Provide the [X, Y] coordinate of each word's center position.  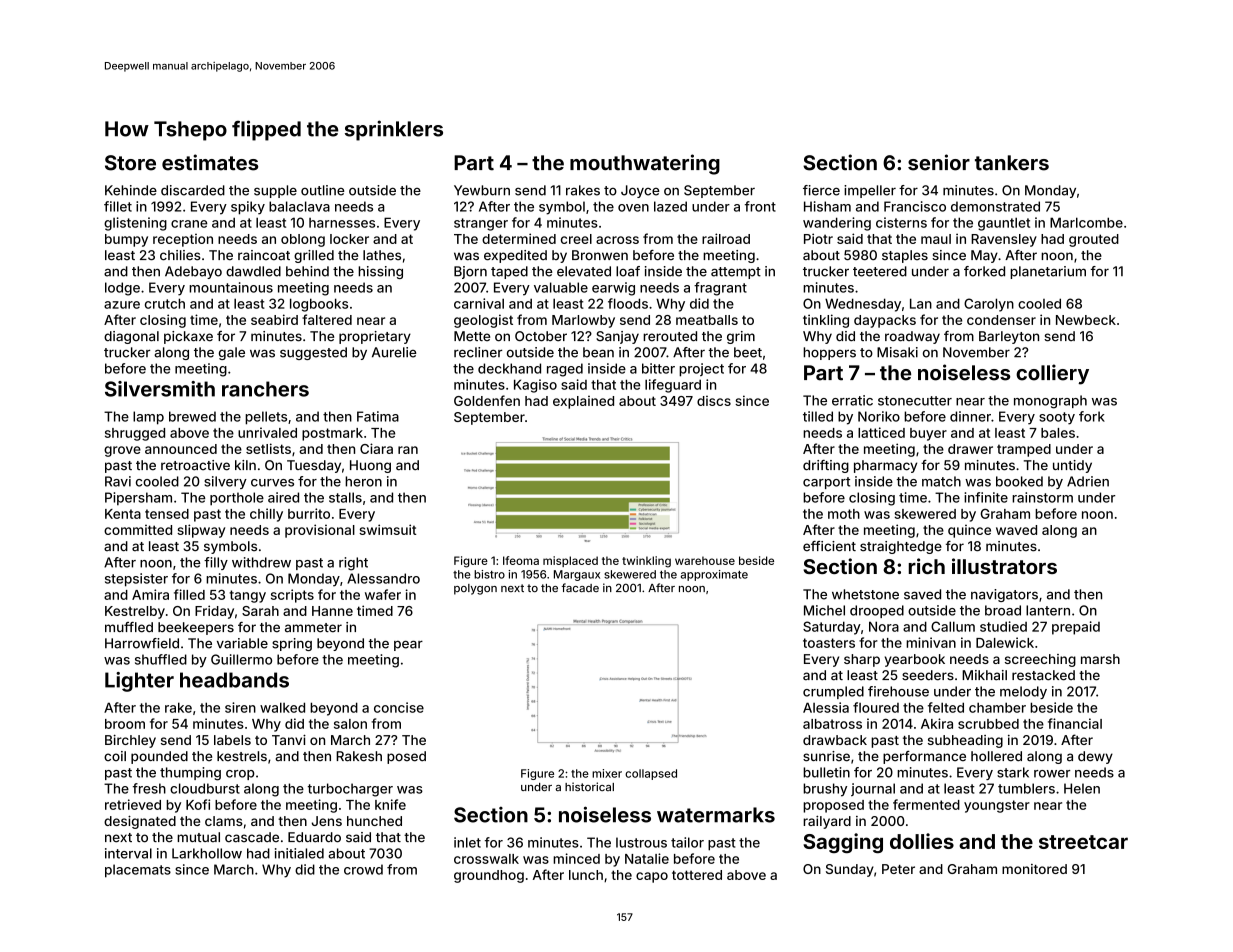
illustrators [1004, 566]
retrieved [133, 804]
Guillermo [241, 659]
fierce [821, 190]
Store [130, 163]
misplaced [570, 561]
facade [580, 588]
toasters [829, 643]
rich [927, 566]
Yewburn [482, 190]
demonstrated [995, 206]
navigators [1004, 595]
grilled [314, 256]
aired [283, 497]
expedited [515, 256]
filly [216, 563]
